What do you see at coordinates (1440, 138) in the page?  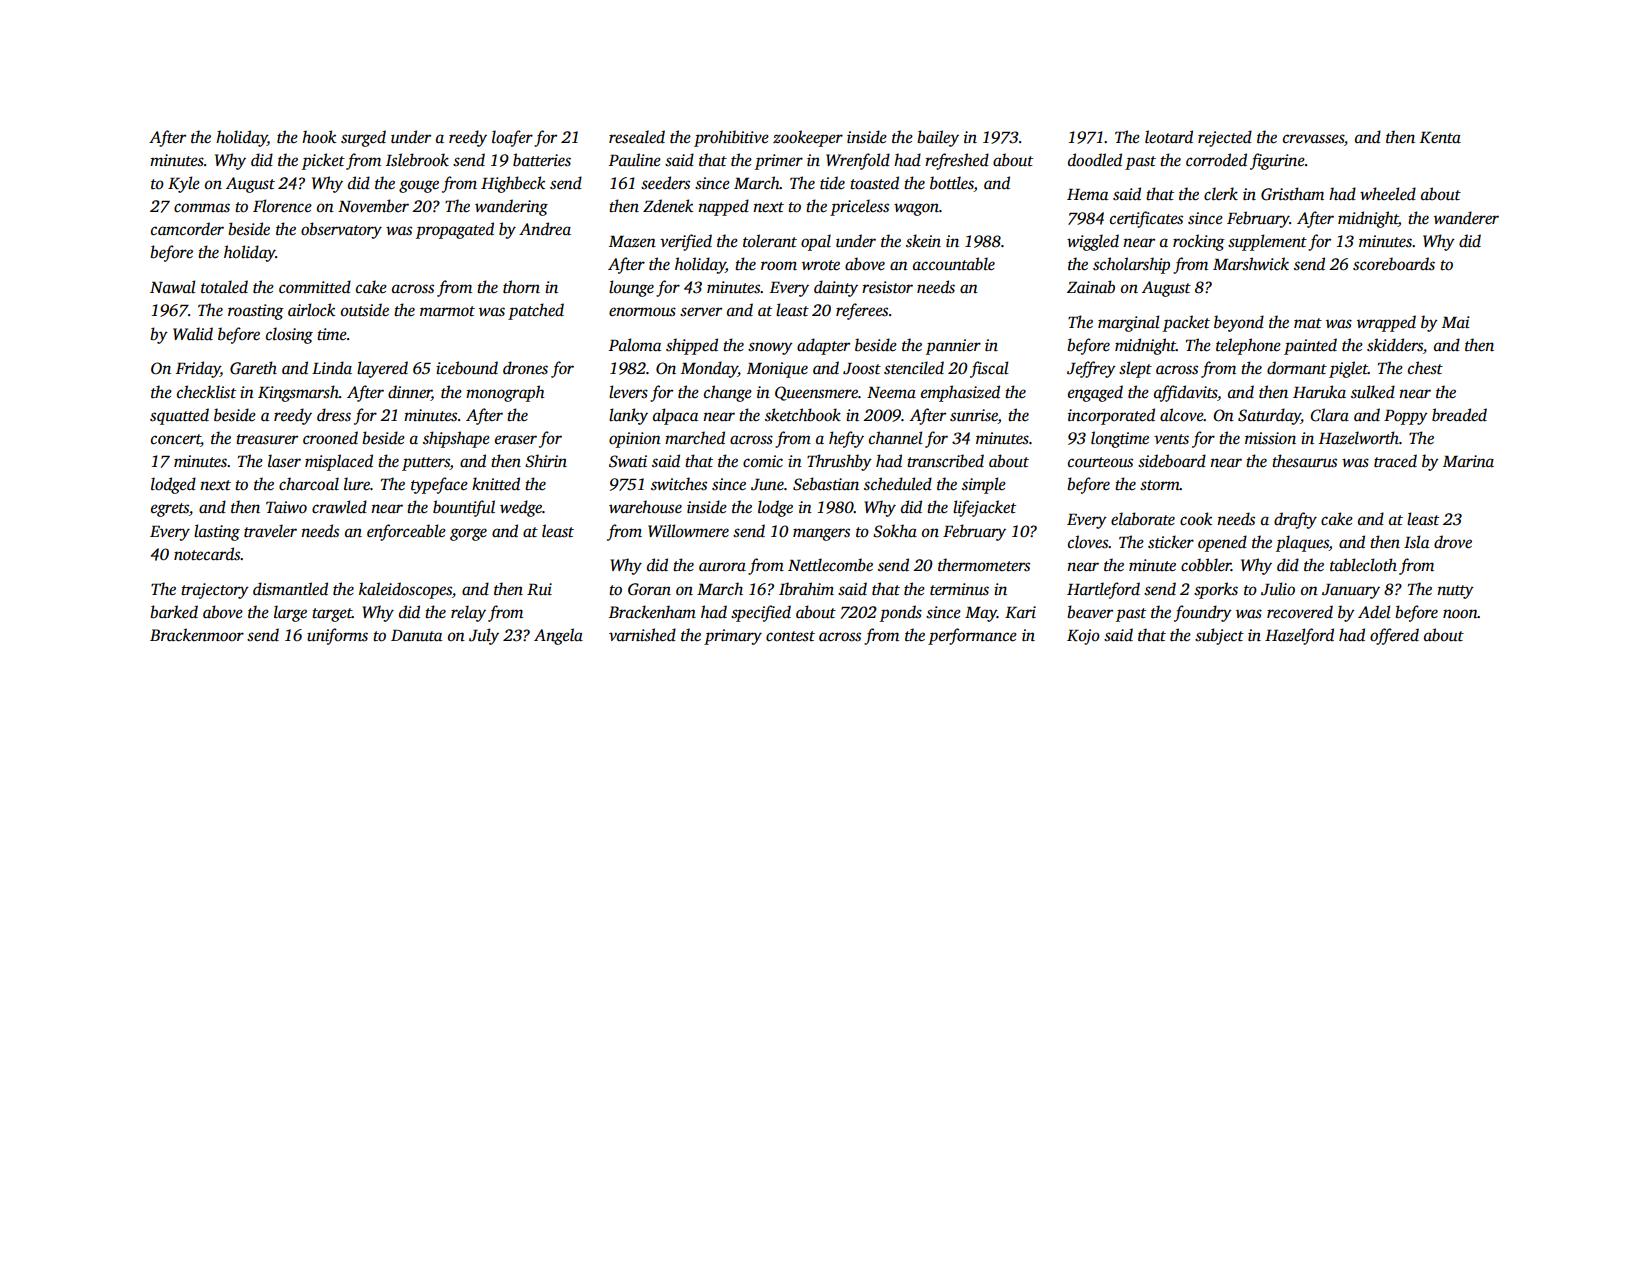 I see `Kenta` at bounding box center [1440, 138].
